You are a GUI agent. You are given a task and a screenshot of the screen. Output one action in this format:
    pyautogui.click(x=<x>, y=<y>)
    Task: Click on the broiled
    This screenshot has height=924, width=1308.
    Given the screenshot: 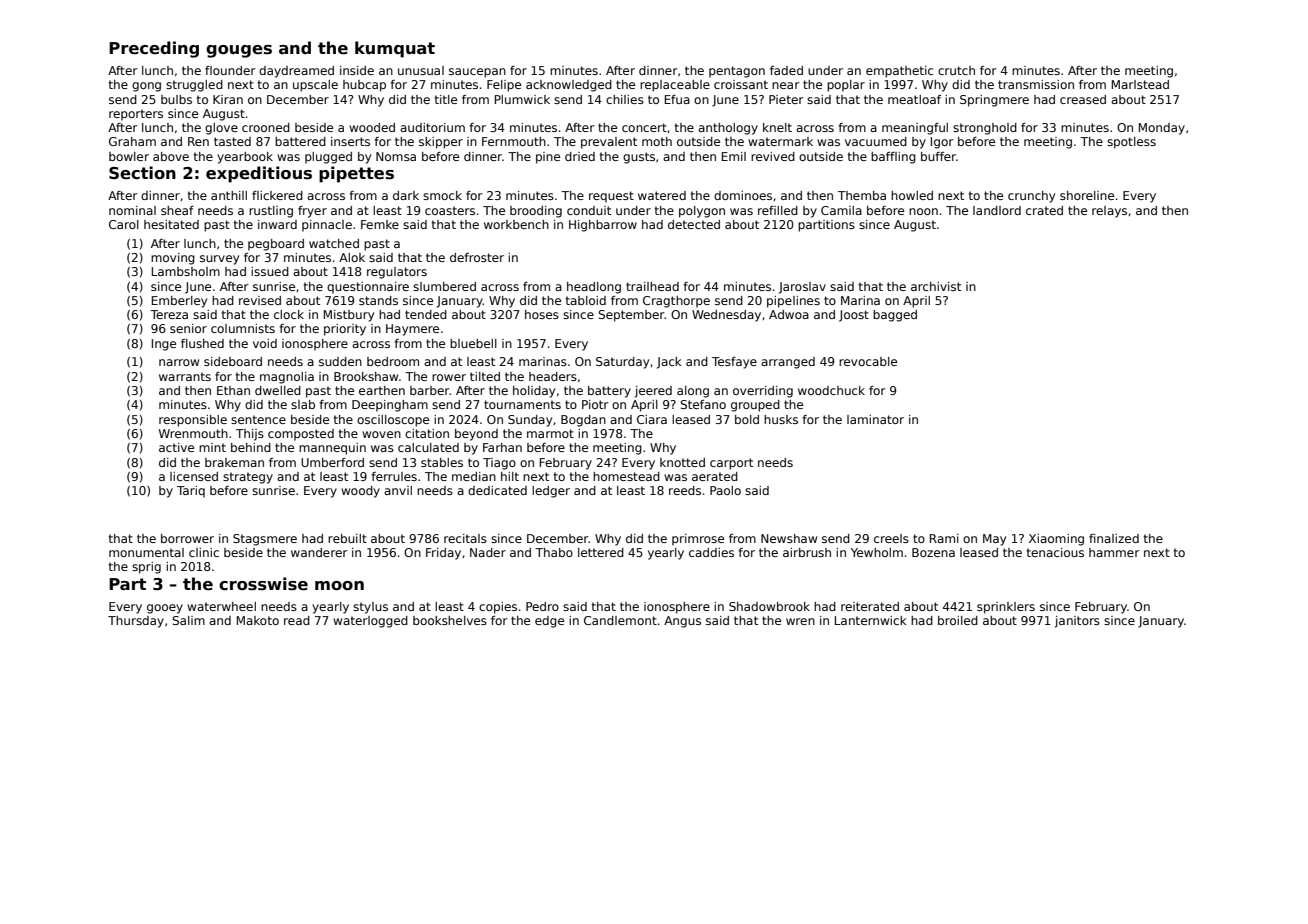 What is the action you would take?
    pyautogui.click(x=958, y=620)
